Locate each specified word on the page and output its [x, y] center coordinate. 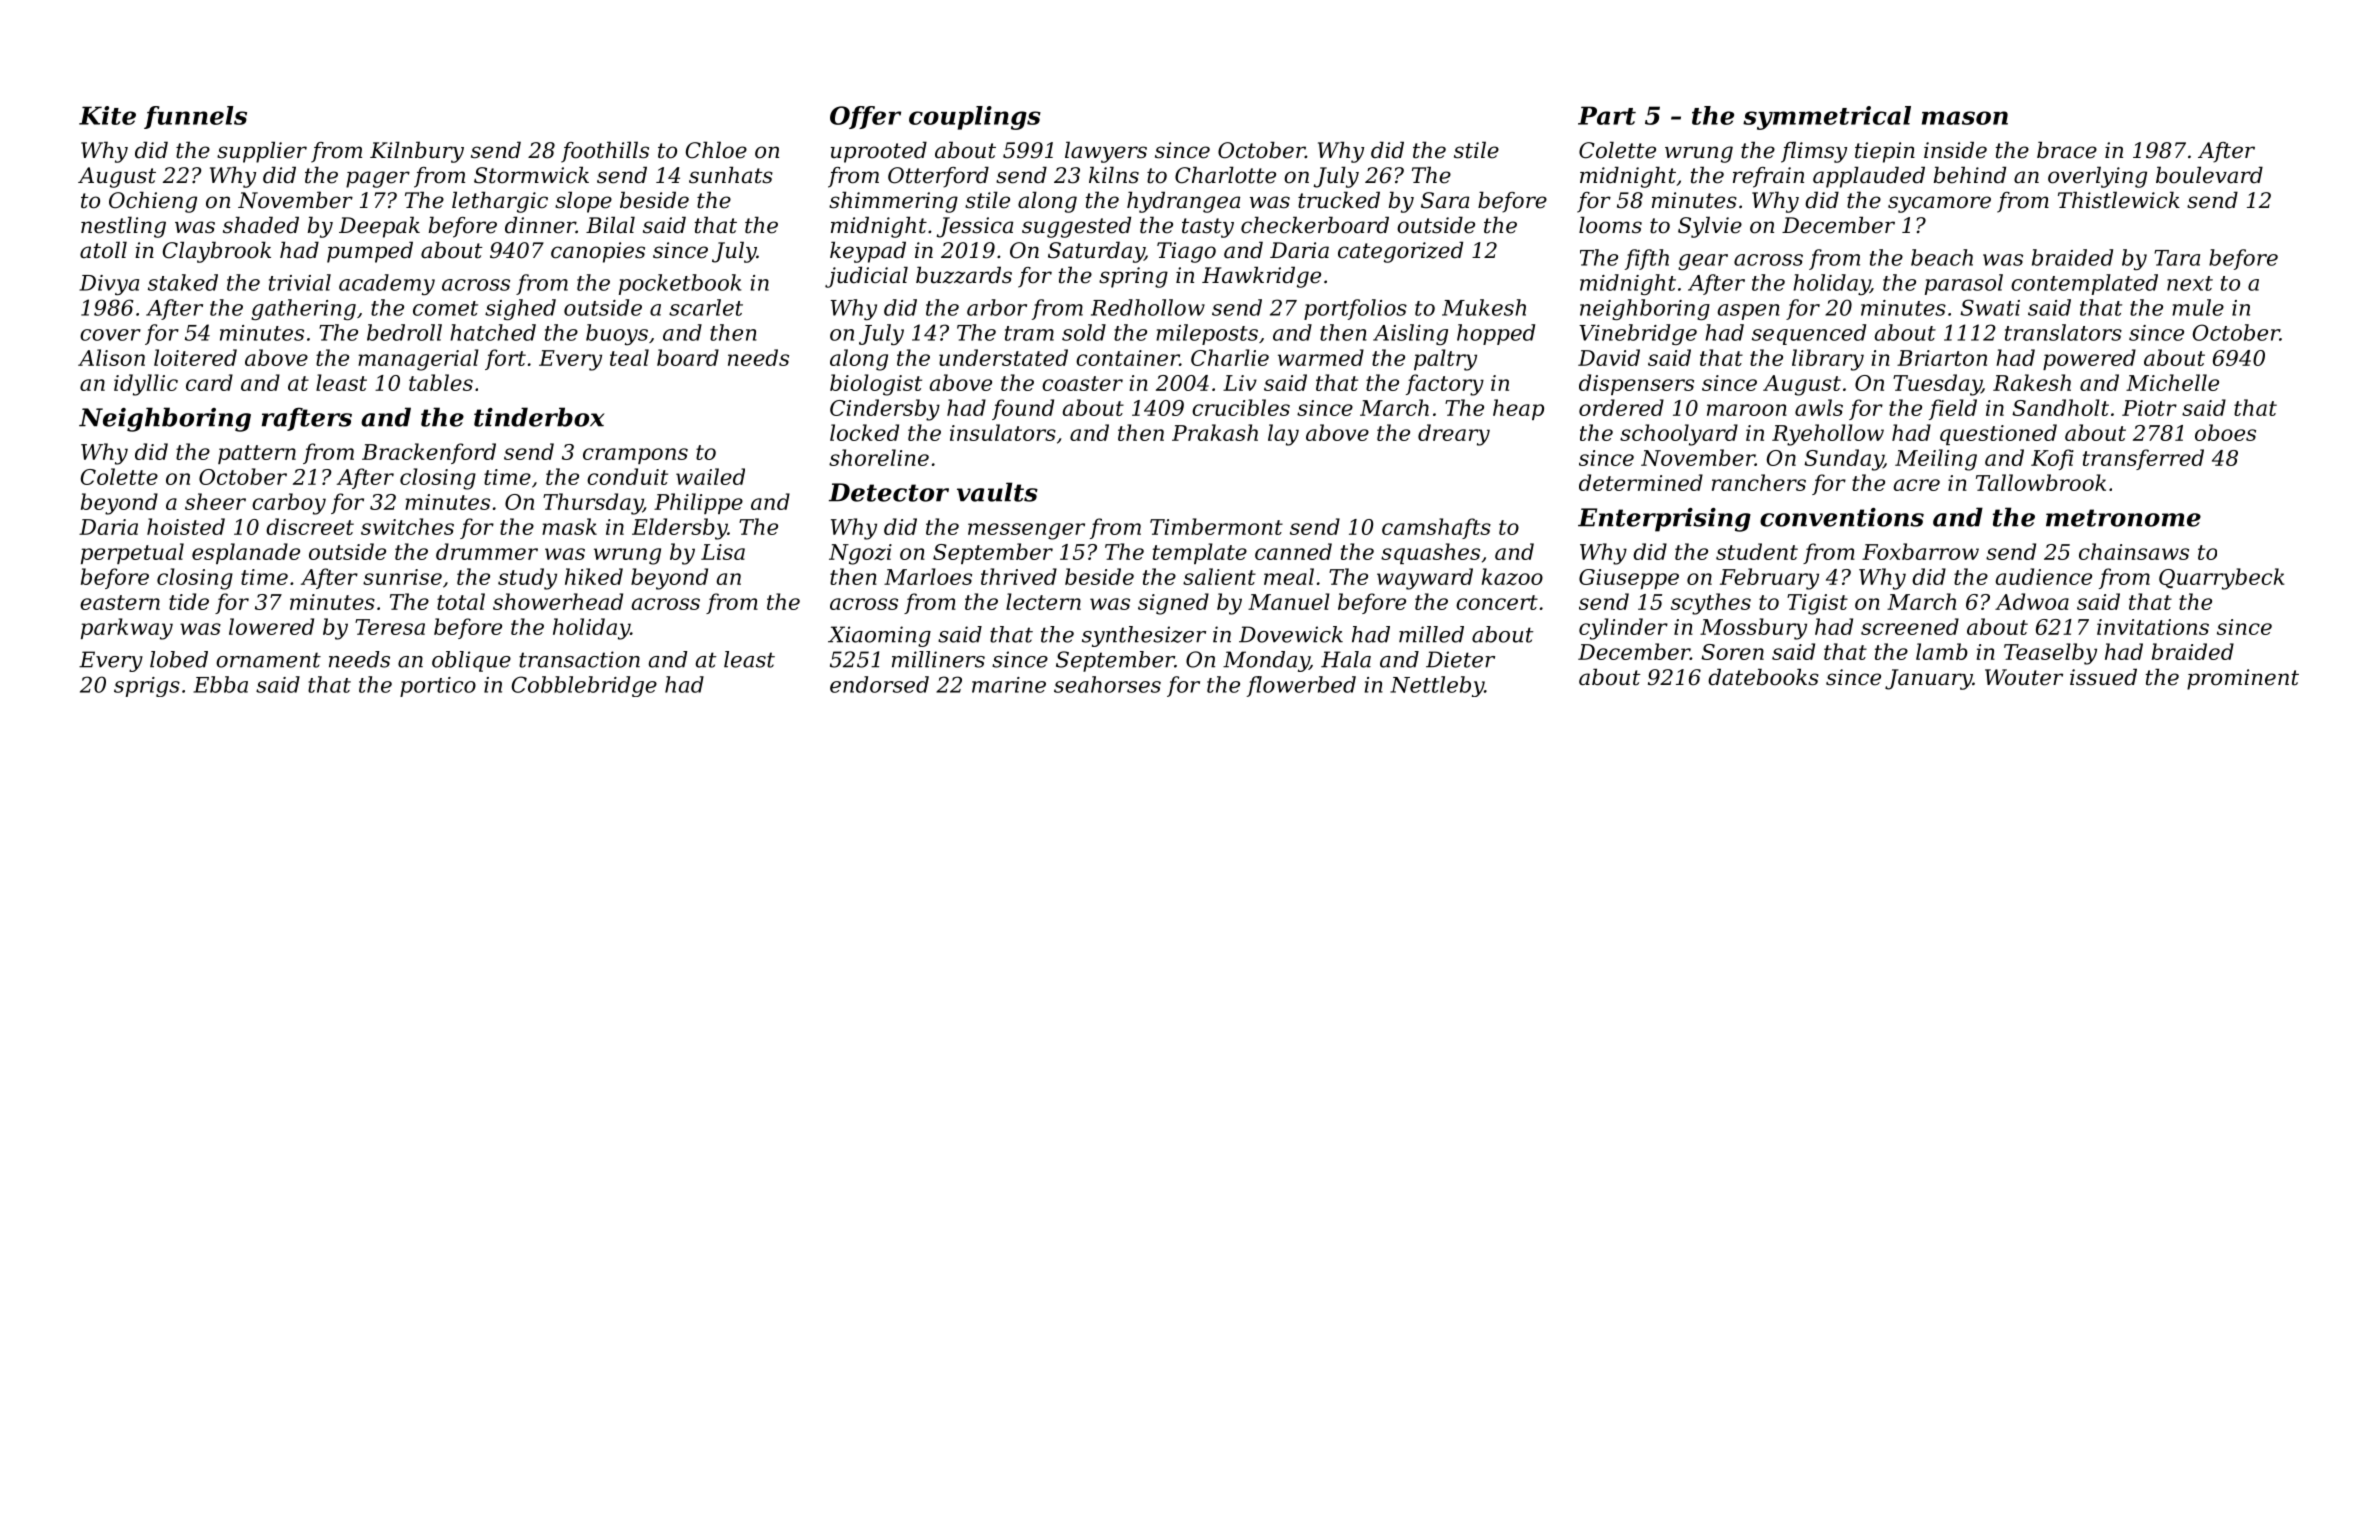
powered [2089, 359]
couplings [975, 118]
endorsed [879, 684]
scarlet [706, 307]
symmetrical [1827, 118]
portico [438, 687]
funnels [195, 117]
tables [441, 382]
